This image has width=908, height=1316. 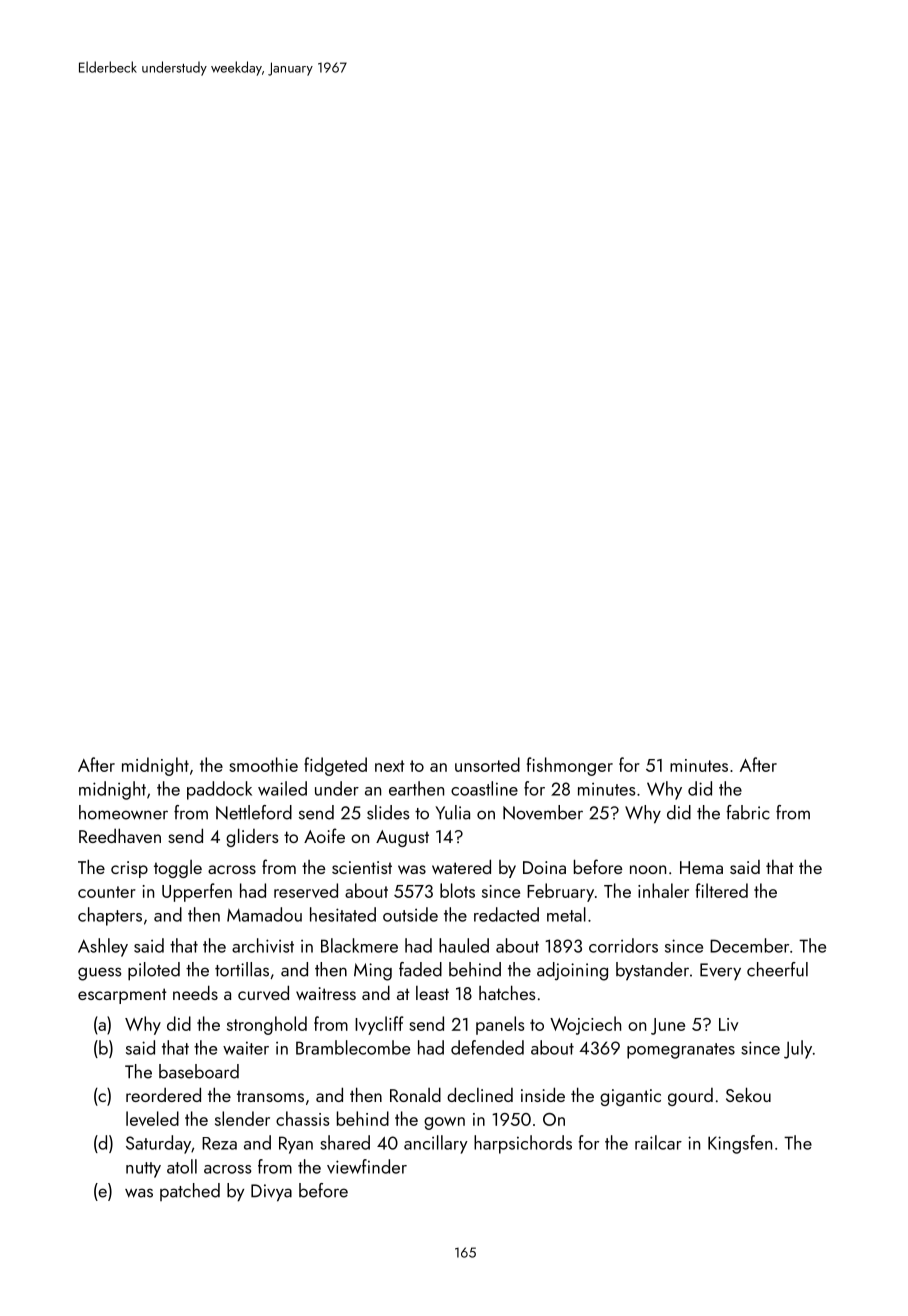 I want to click on next, so click(x=389, y=766).
